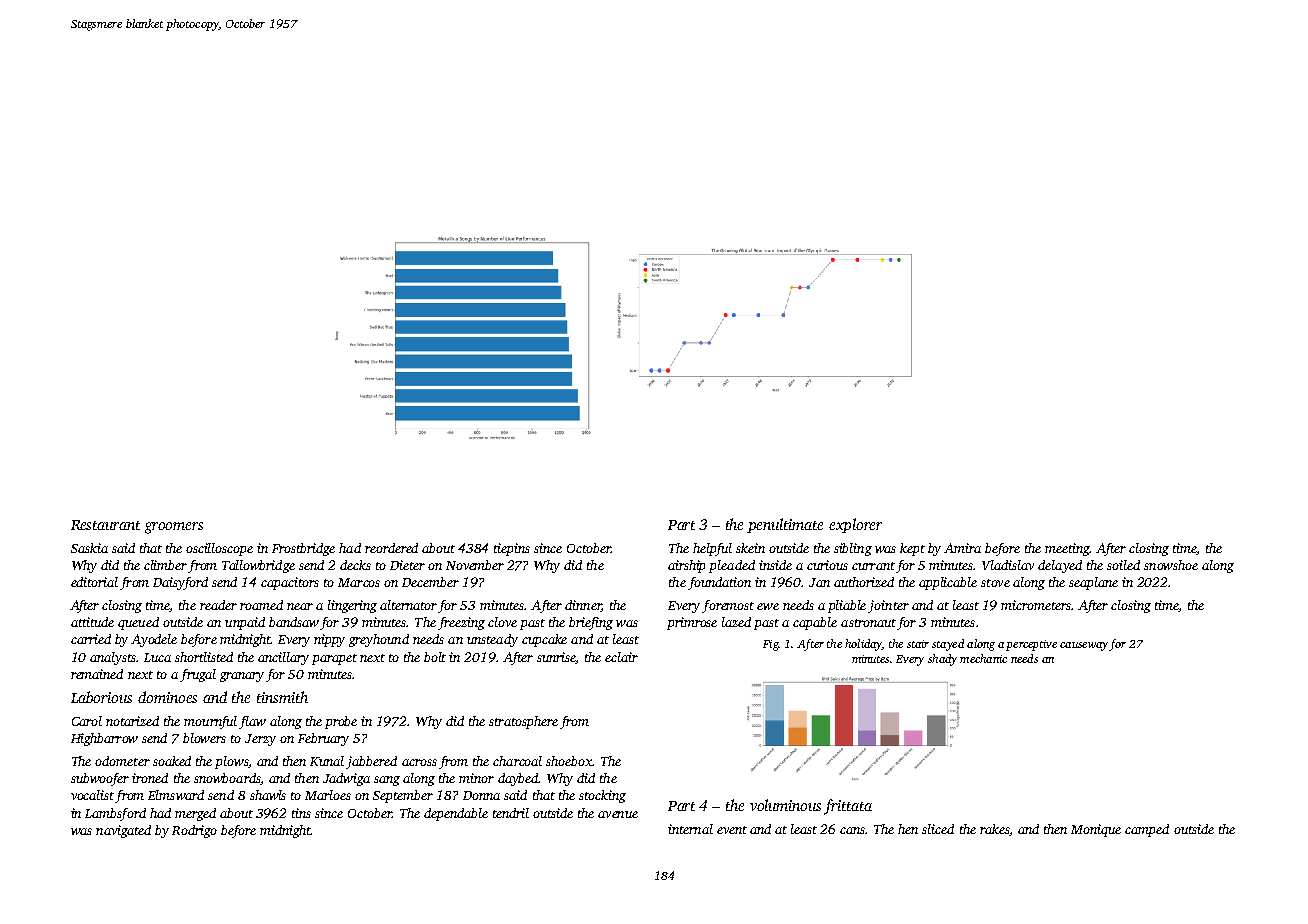  Describe the element at coordinates (863, 645) in the document. I see `holiday` at that location.
